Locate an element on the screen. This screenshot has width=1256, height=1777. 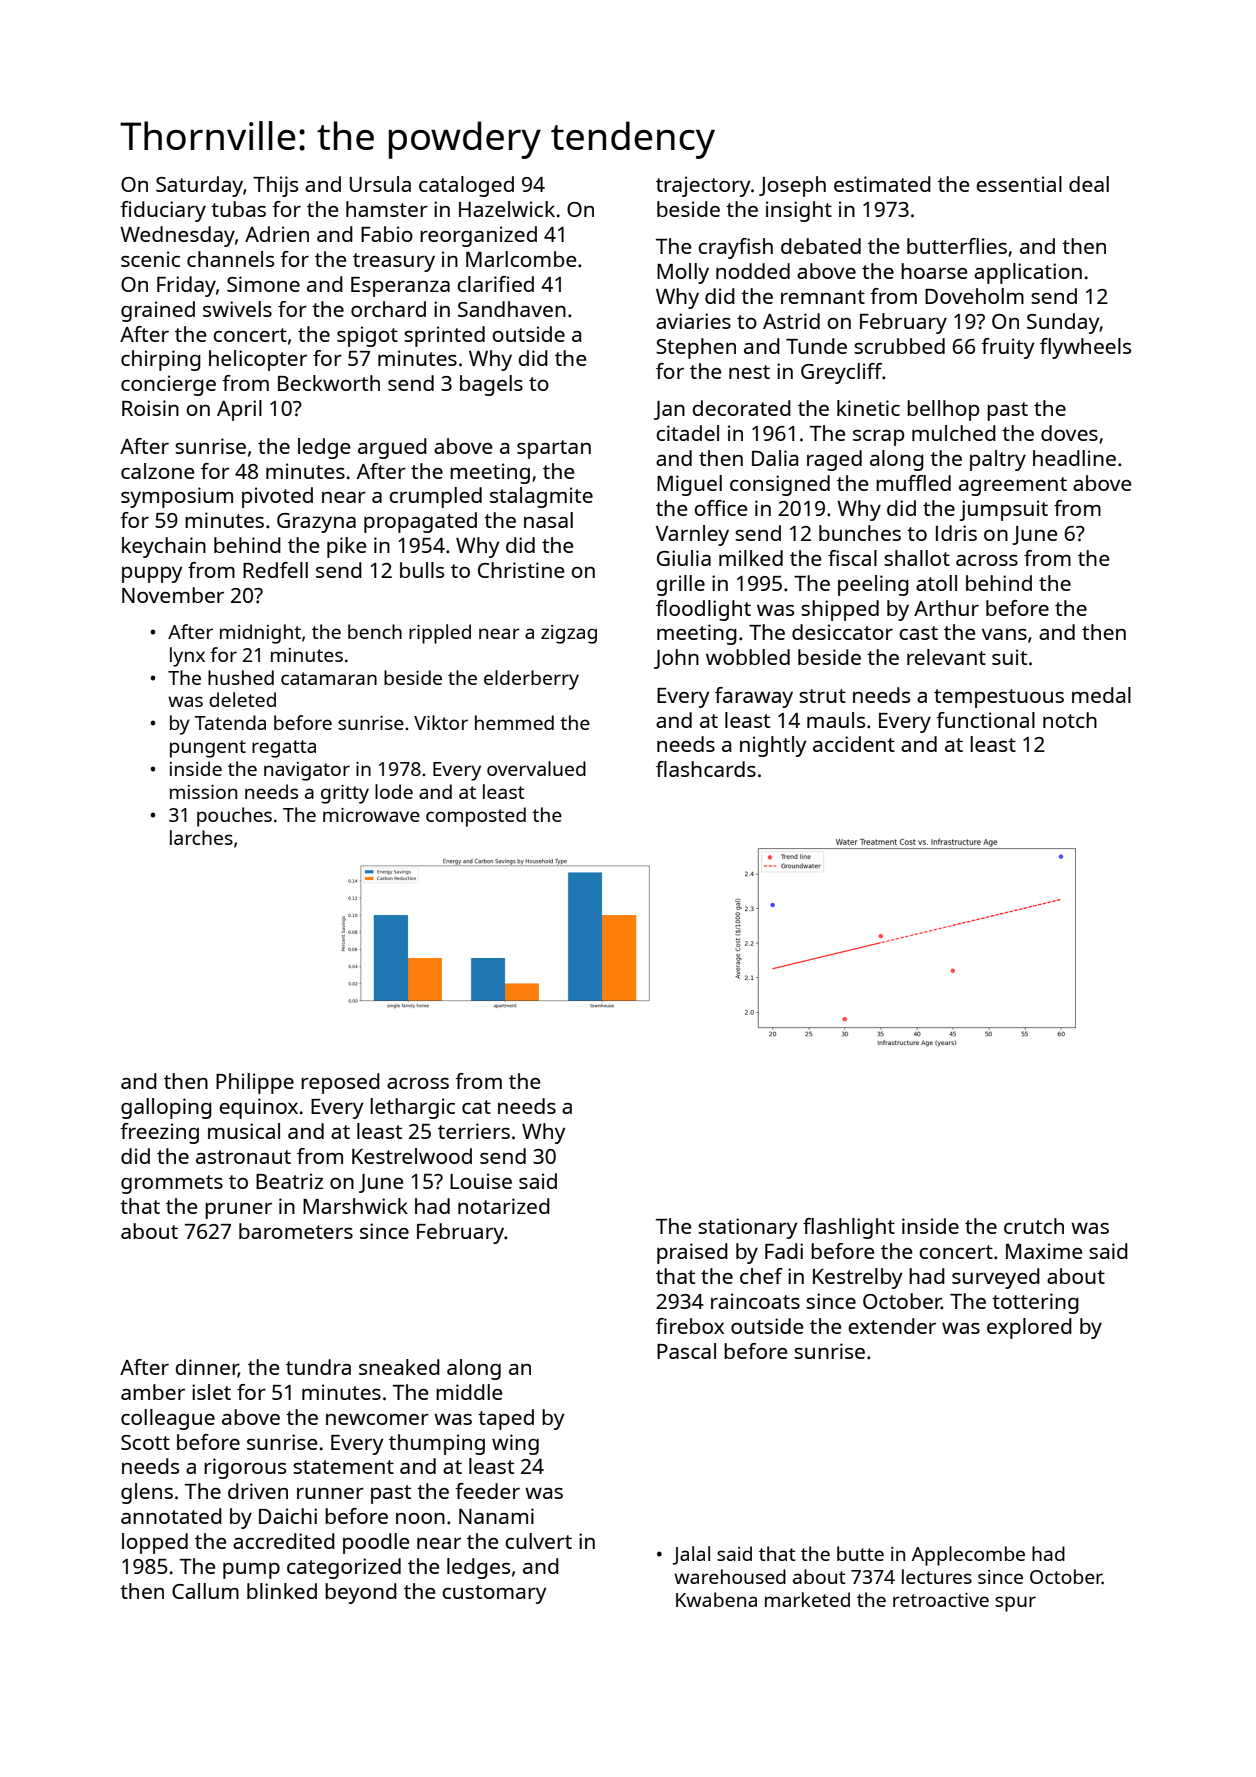
elderberry is located at coordinates (531, 680).
